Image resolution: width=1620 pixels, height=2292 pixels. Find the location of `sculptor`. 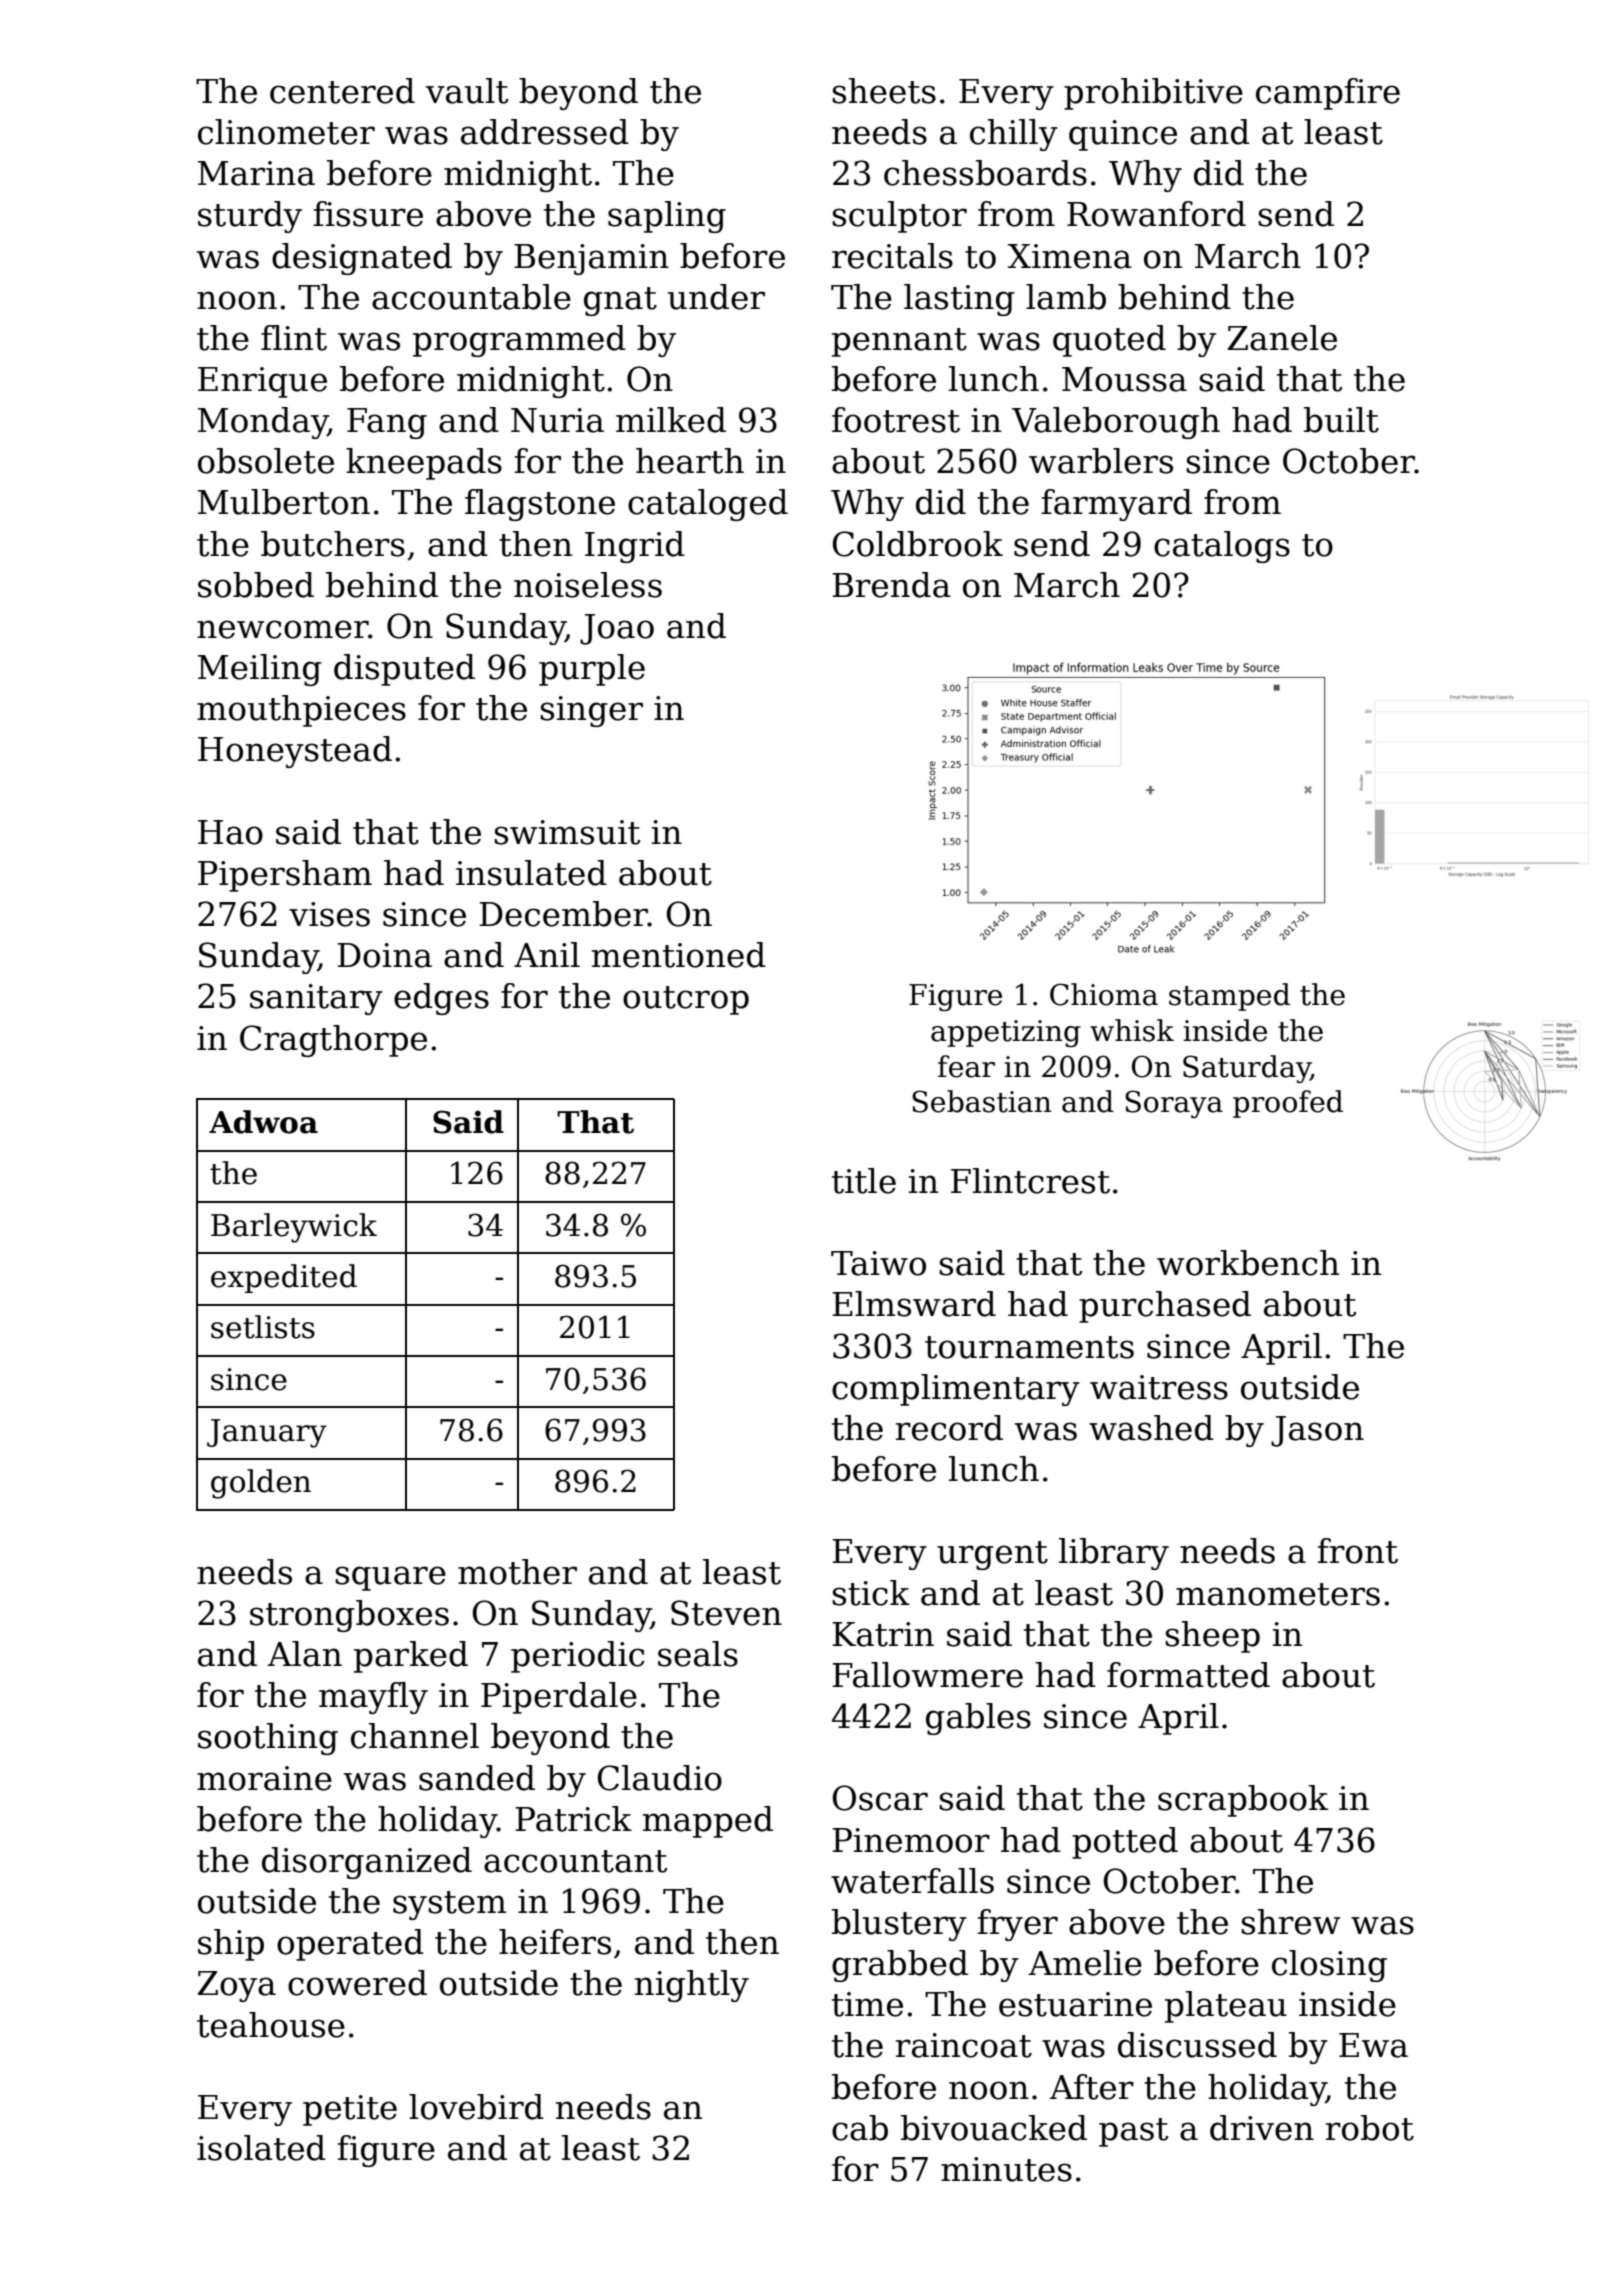

sculptor is located at coordinates (899, 217).
